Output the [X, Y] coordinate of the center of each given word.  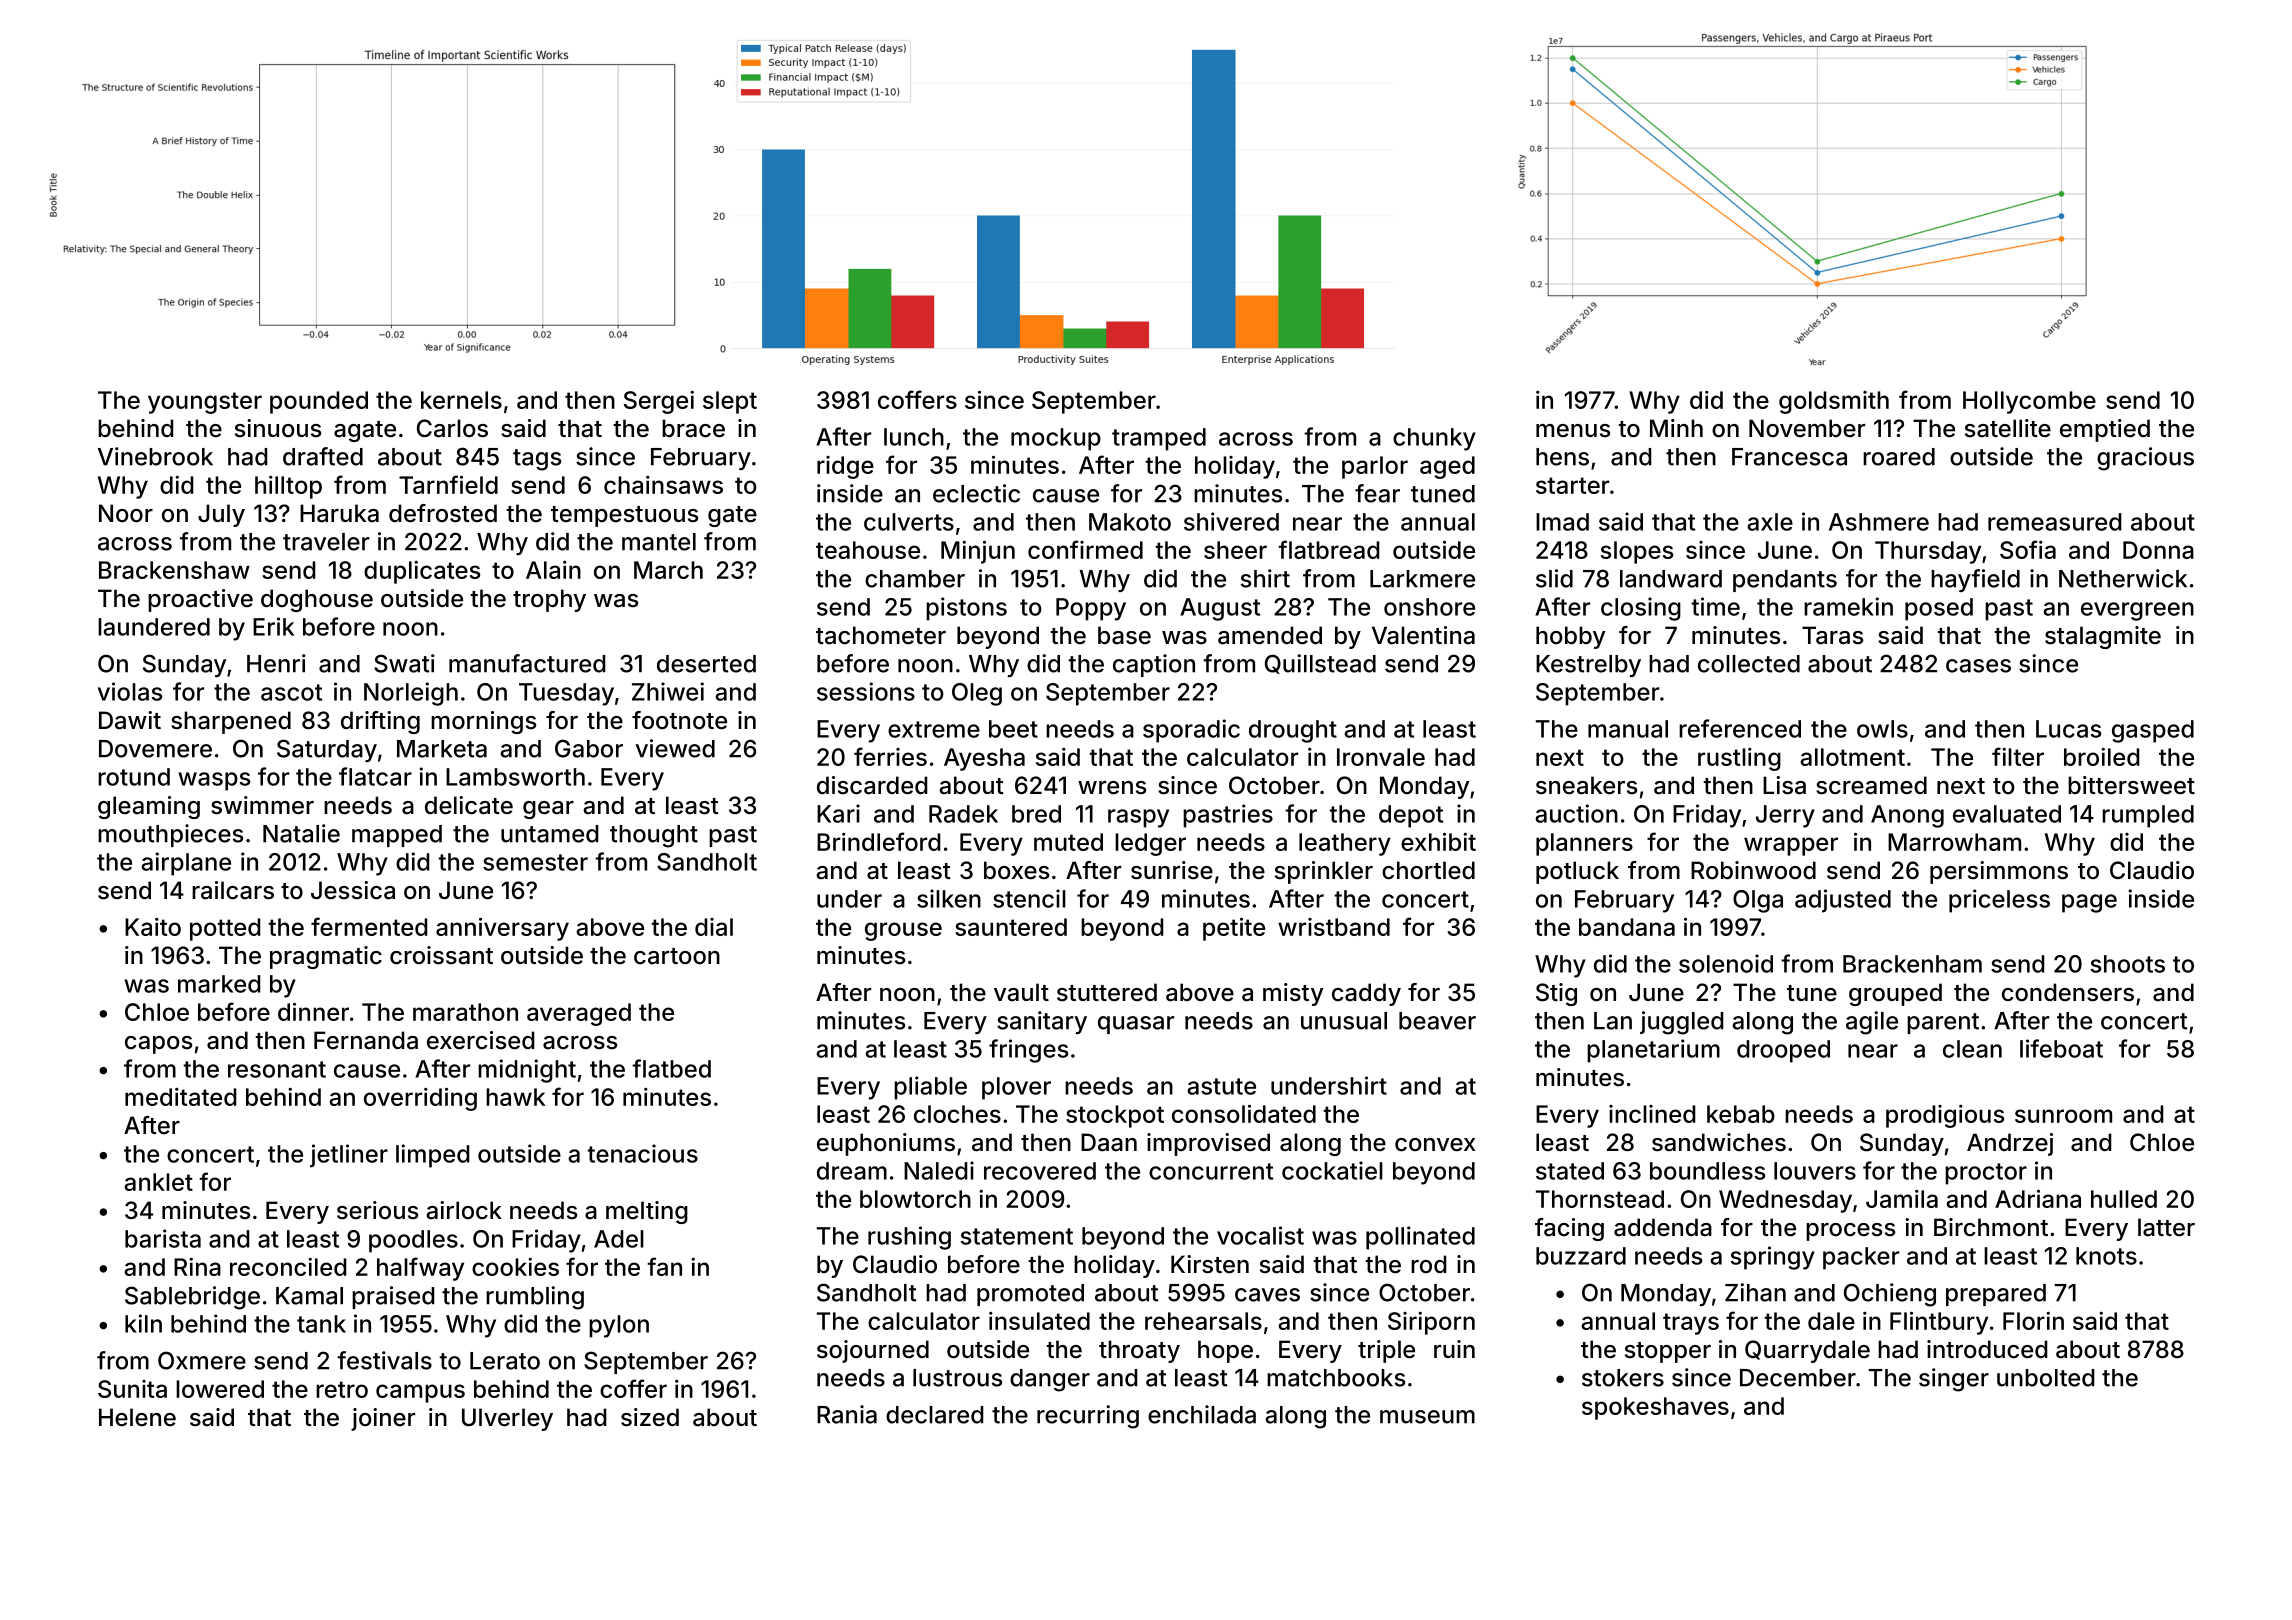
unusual [1344, 1021]
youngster [205, 403]
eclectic [976, 493]
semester [535, 862]
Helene [137, 1417]
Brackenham [1912, 964]
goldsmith [1834, 402]
